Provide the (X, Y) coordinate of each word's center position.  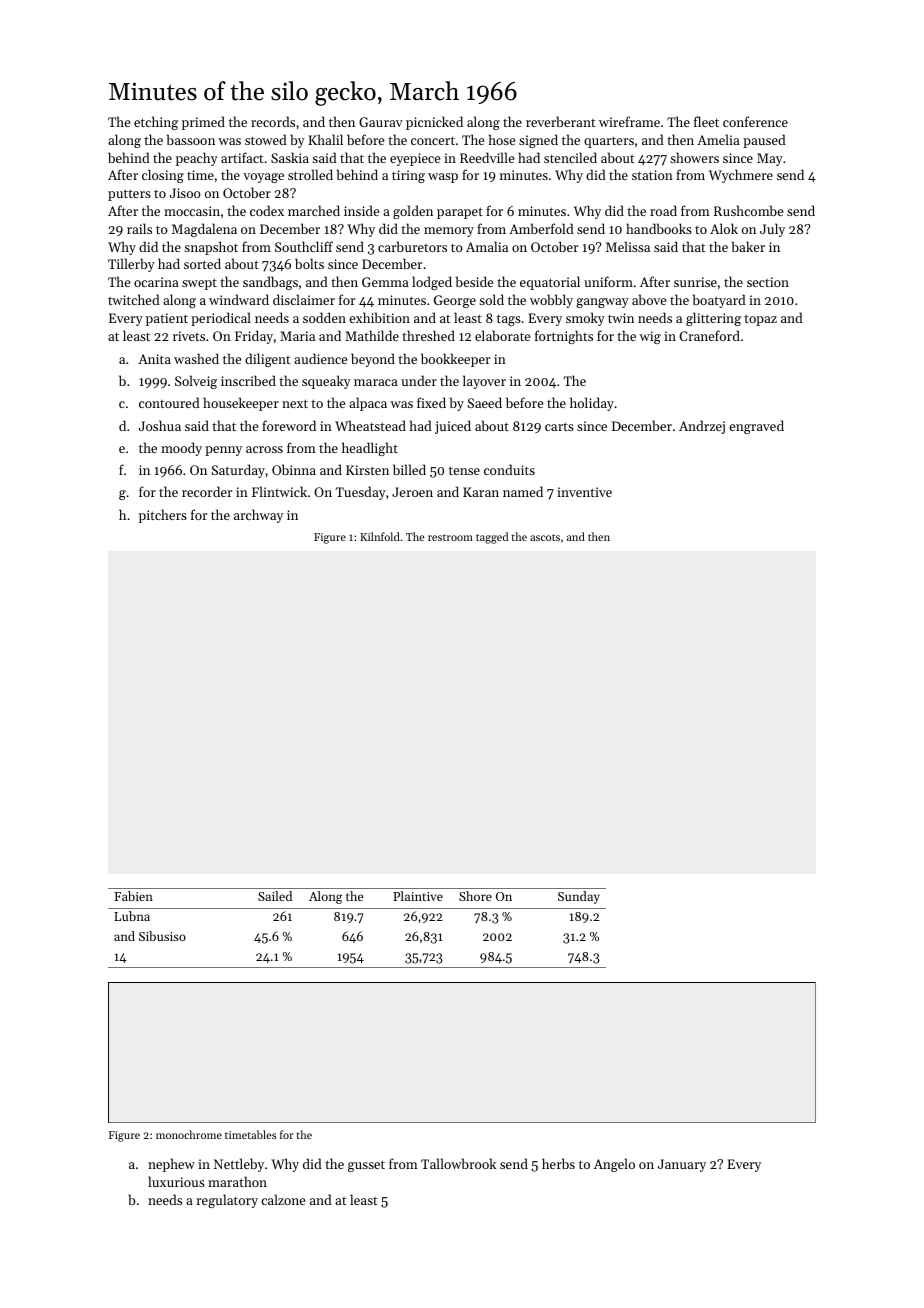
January (682, 1165)
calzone (283, 1199)
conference (755, 121)
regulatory (227, 1201)
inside (361, 210)
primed (203, 123)
